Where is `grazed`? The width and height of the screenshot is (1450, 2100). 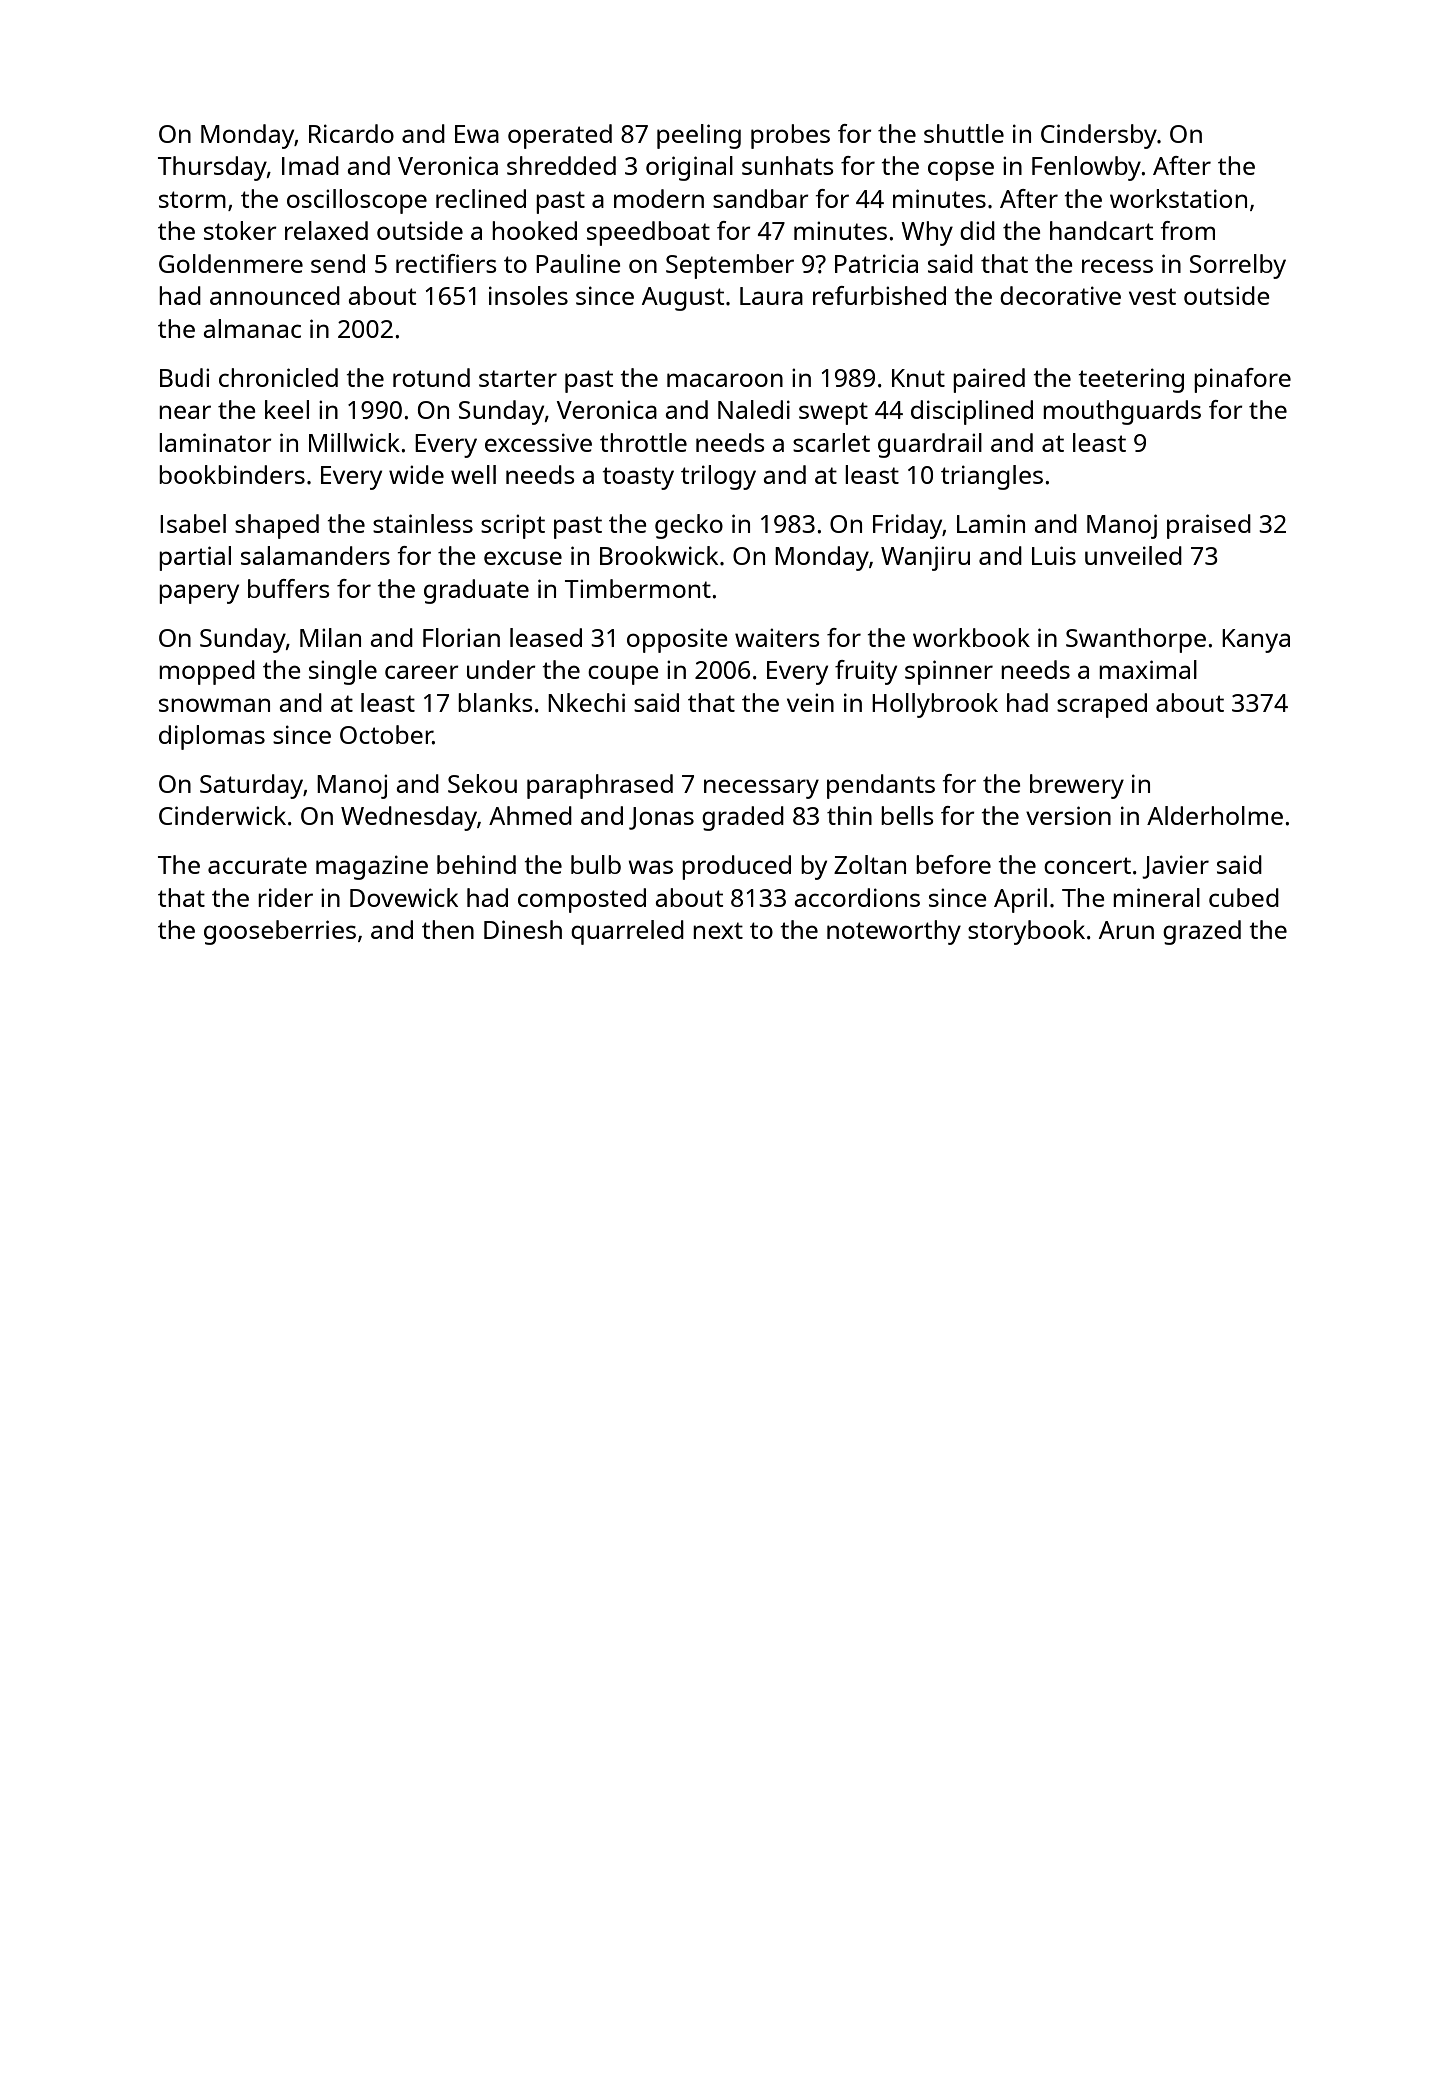
grazed is located at coordinates (1202, 932).
